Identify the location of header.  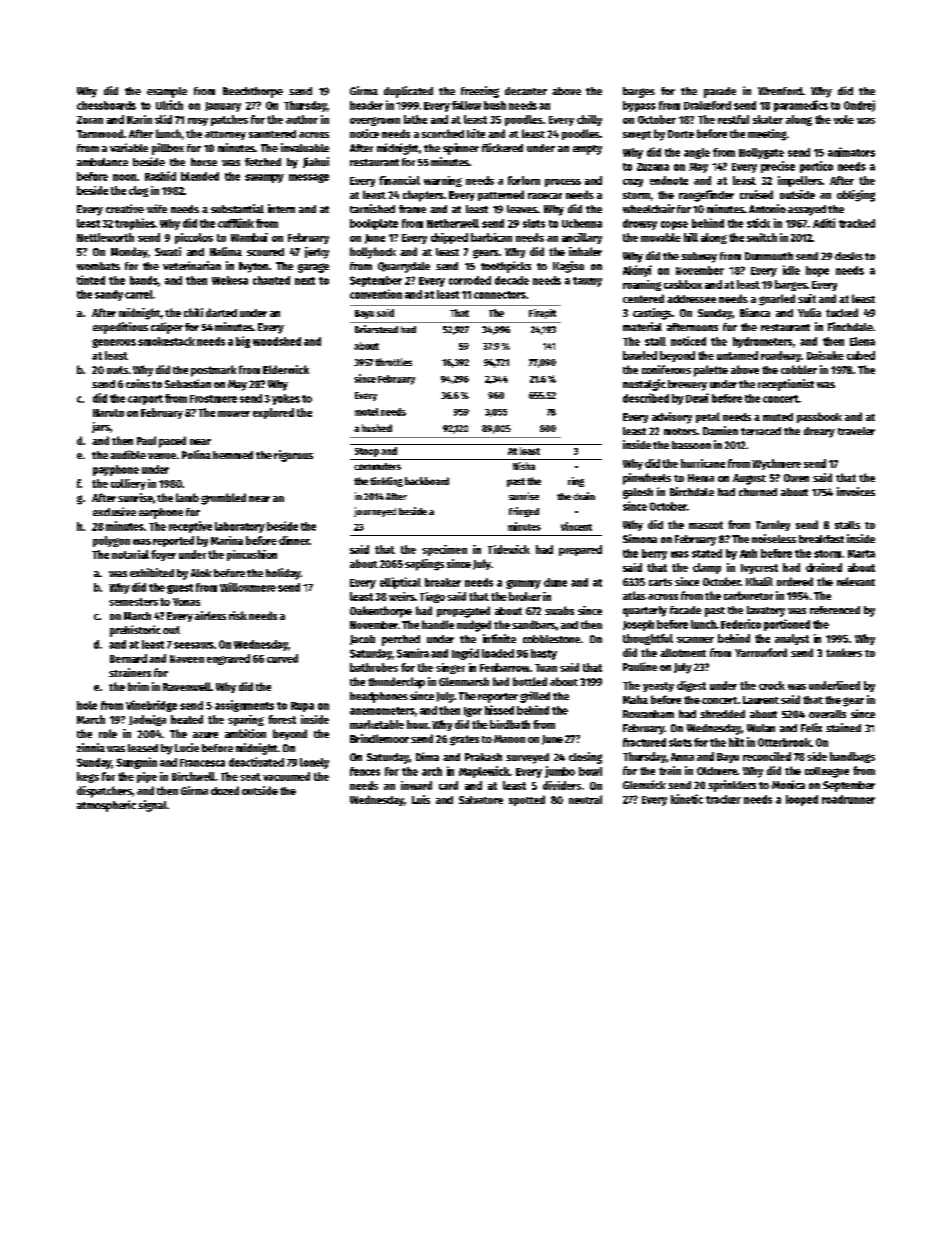
(366, 105).
